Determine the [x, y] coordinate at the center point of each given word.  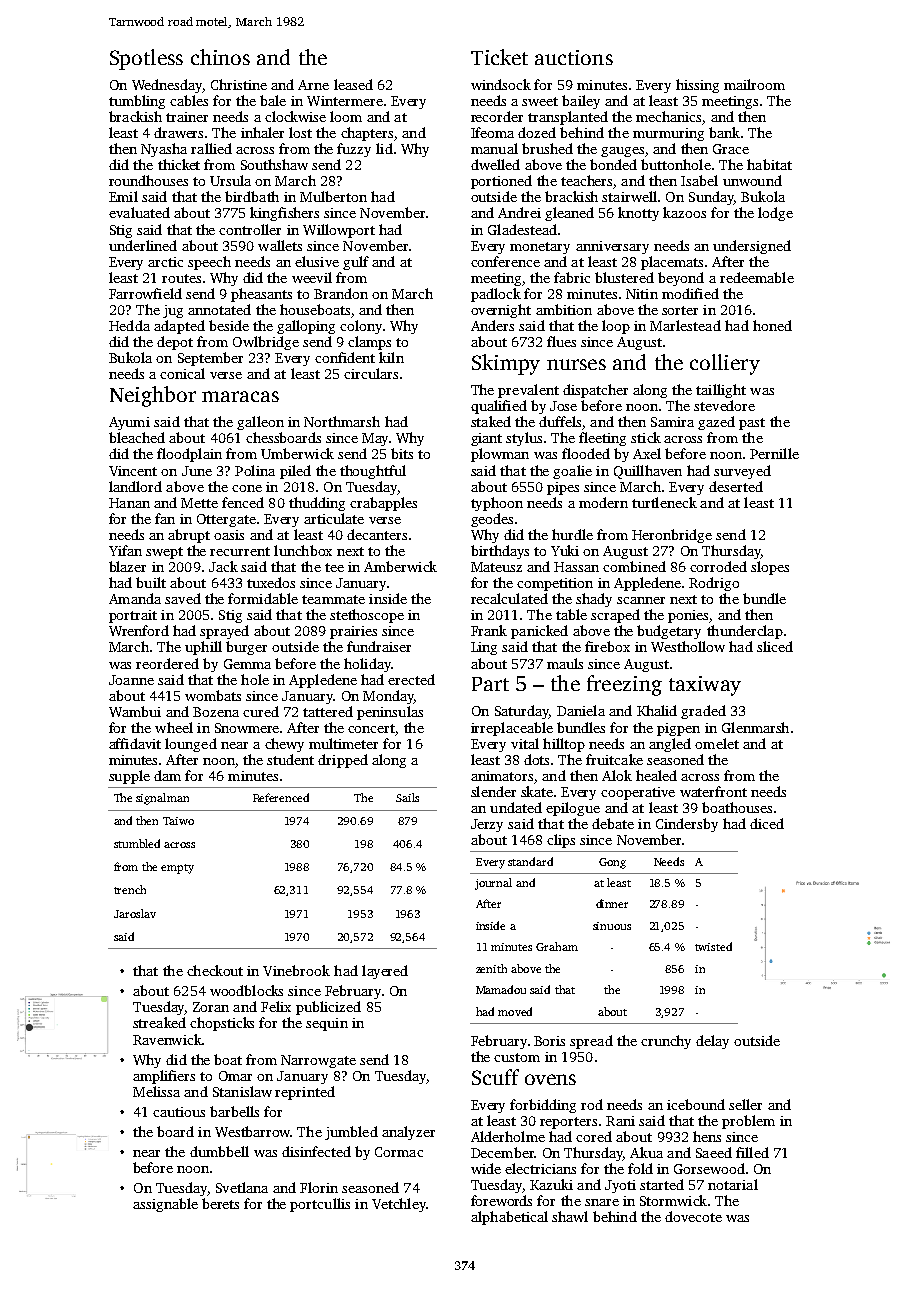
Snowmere [247, 728]
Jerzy [487, 825]
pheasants [261, 295]
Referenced [281, 797]
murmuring [668, 134]
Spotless [146, 59]
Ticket [499, 57]
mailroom [754, 84]
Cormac [399, 1152]
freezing [624, 685]
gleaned [569, 214]
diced [767, 823]
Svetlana [242, 1187]
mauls [565, 663]
